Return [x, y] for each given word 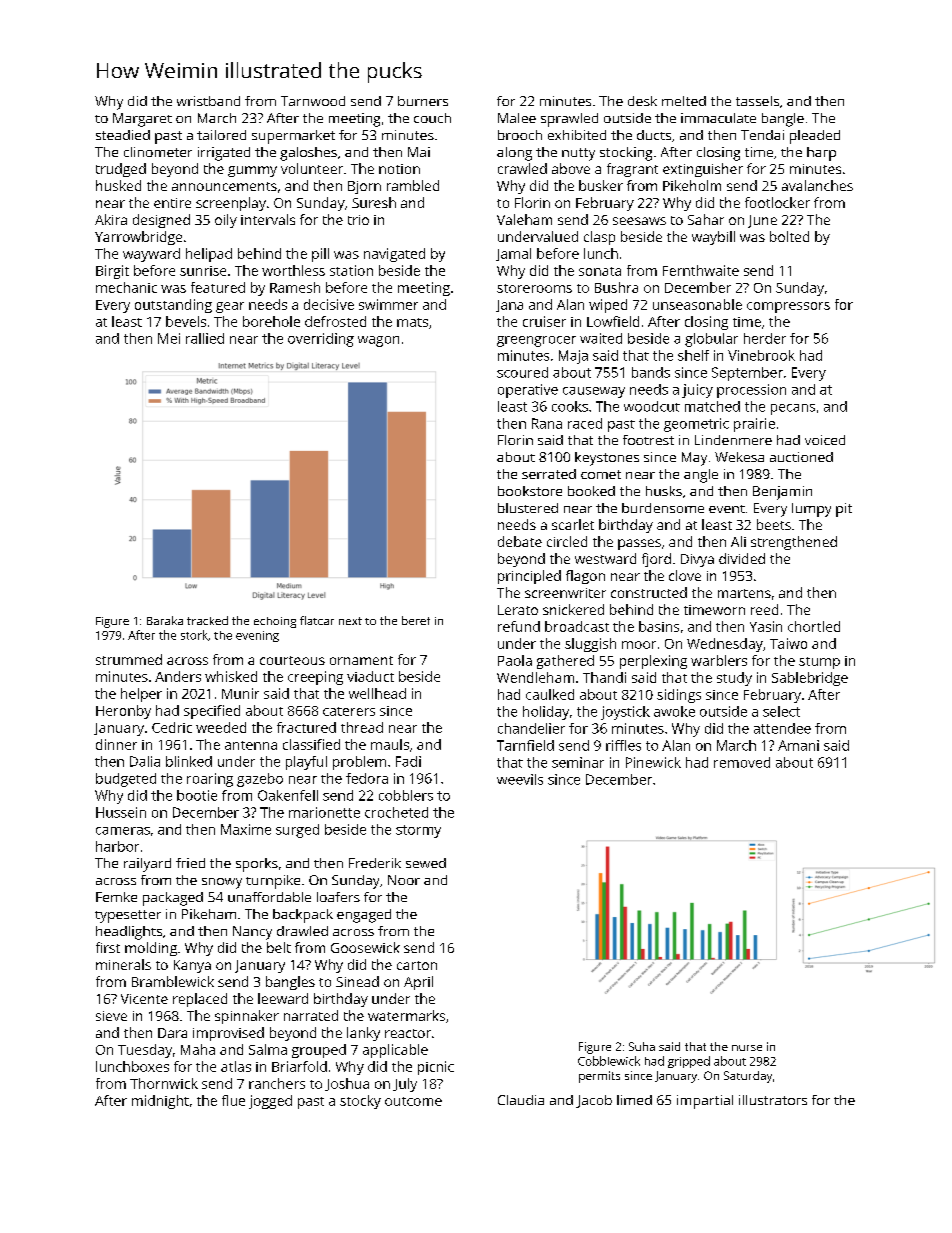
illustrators [773, 1100]
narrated [311, 1015]
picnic [436, 1068]
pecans [793, 409]
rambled [413, 185]
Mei [169, 338]
